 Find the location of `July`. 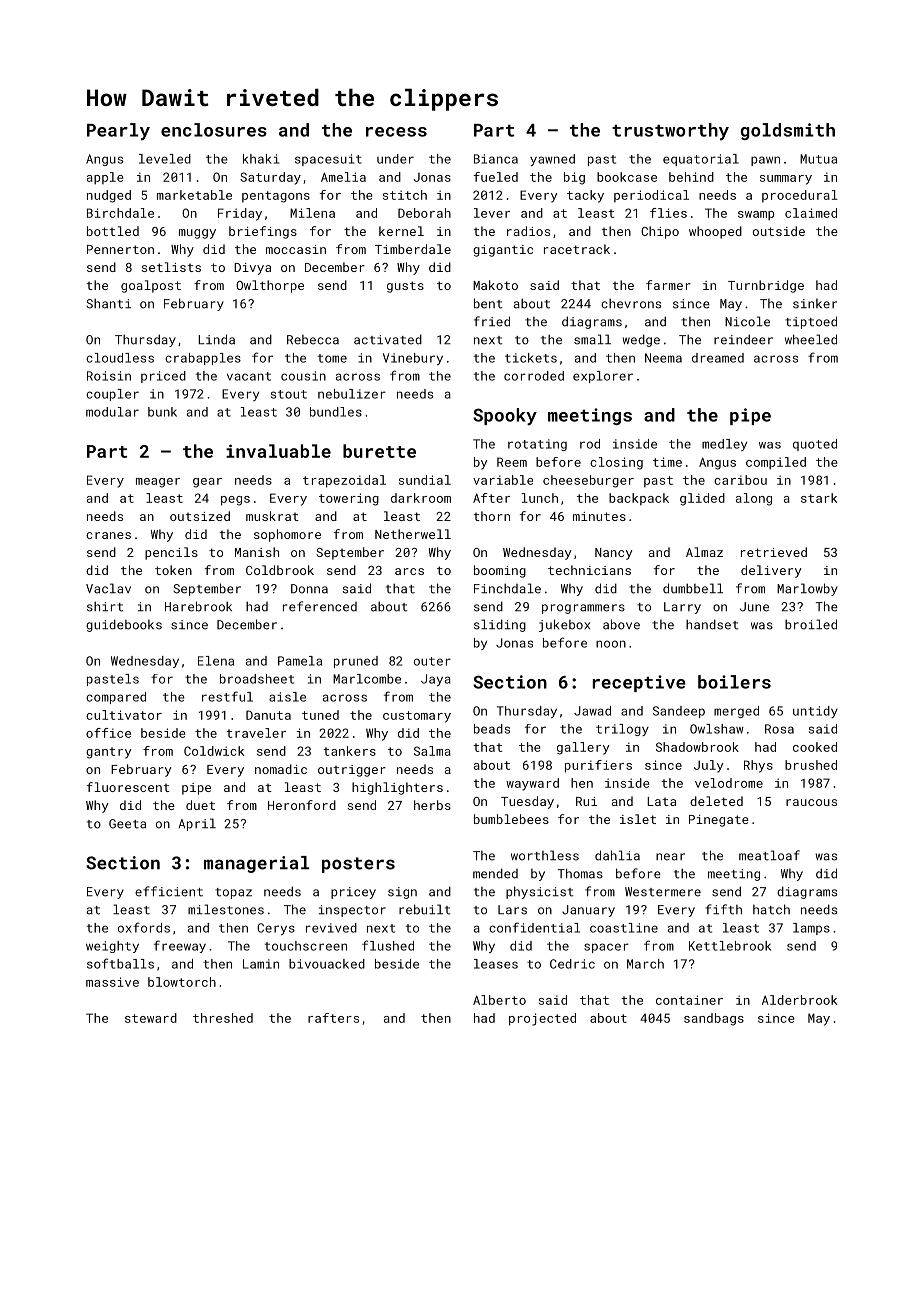

July is located at coordinates (709, 766).
